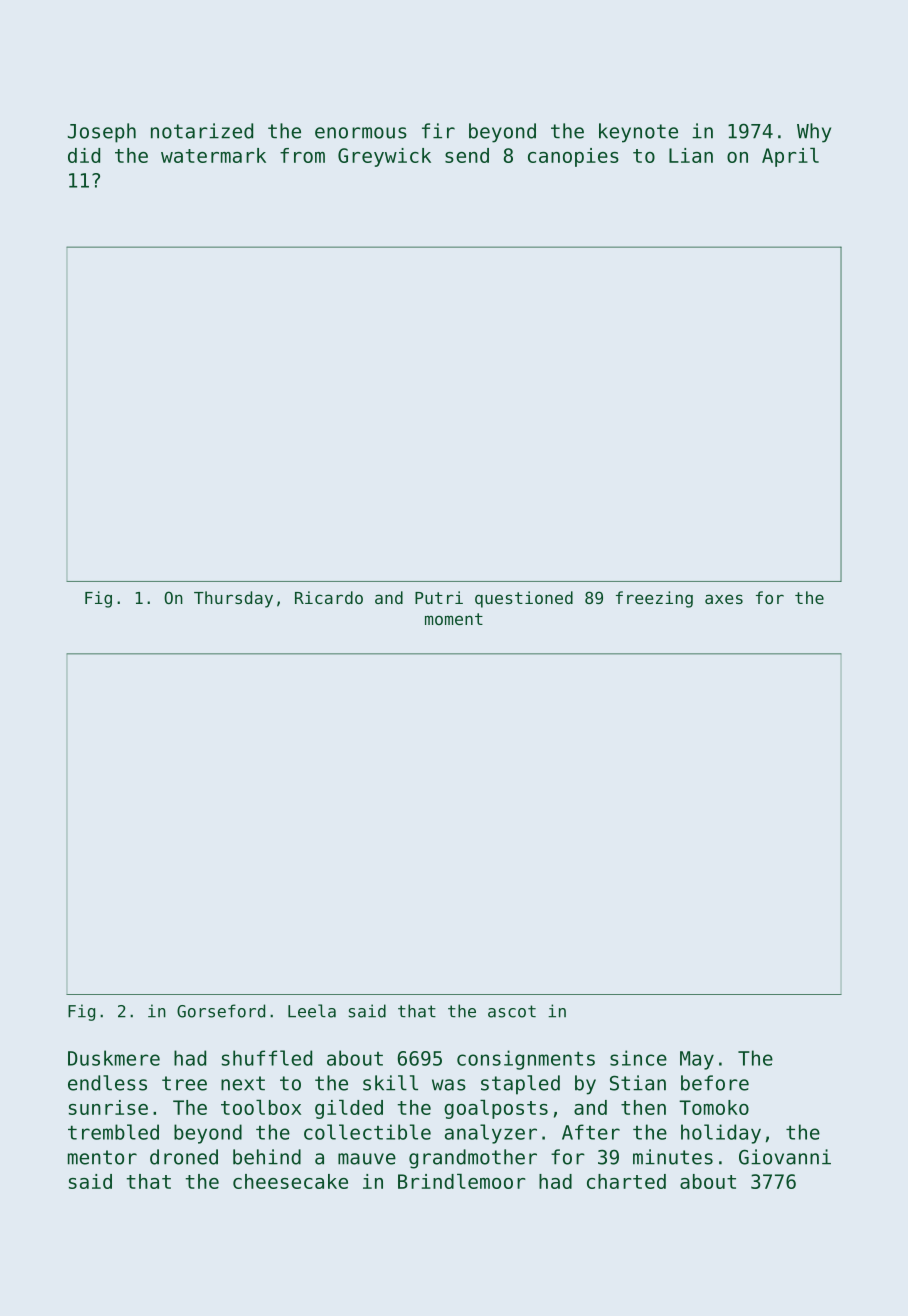 The image size is (908, 1316). Describe the element at coordinates (512, 1011) in the document. I see `ascot` at that location.
